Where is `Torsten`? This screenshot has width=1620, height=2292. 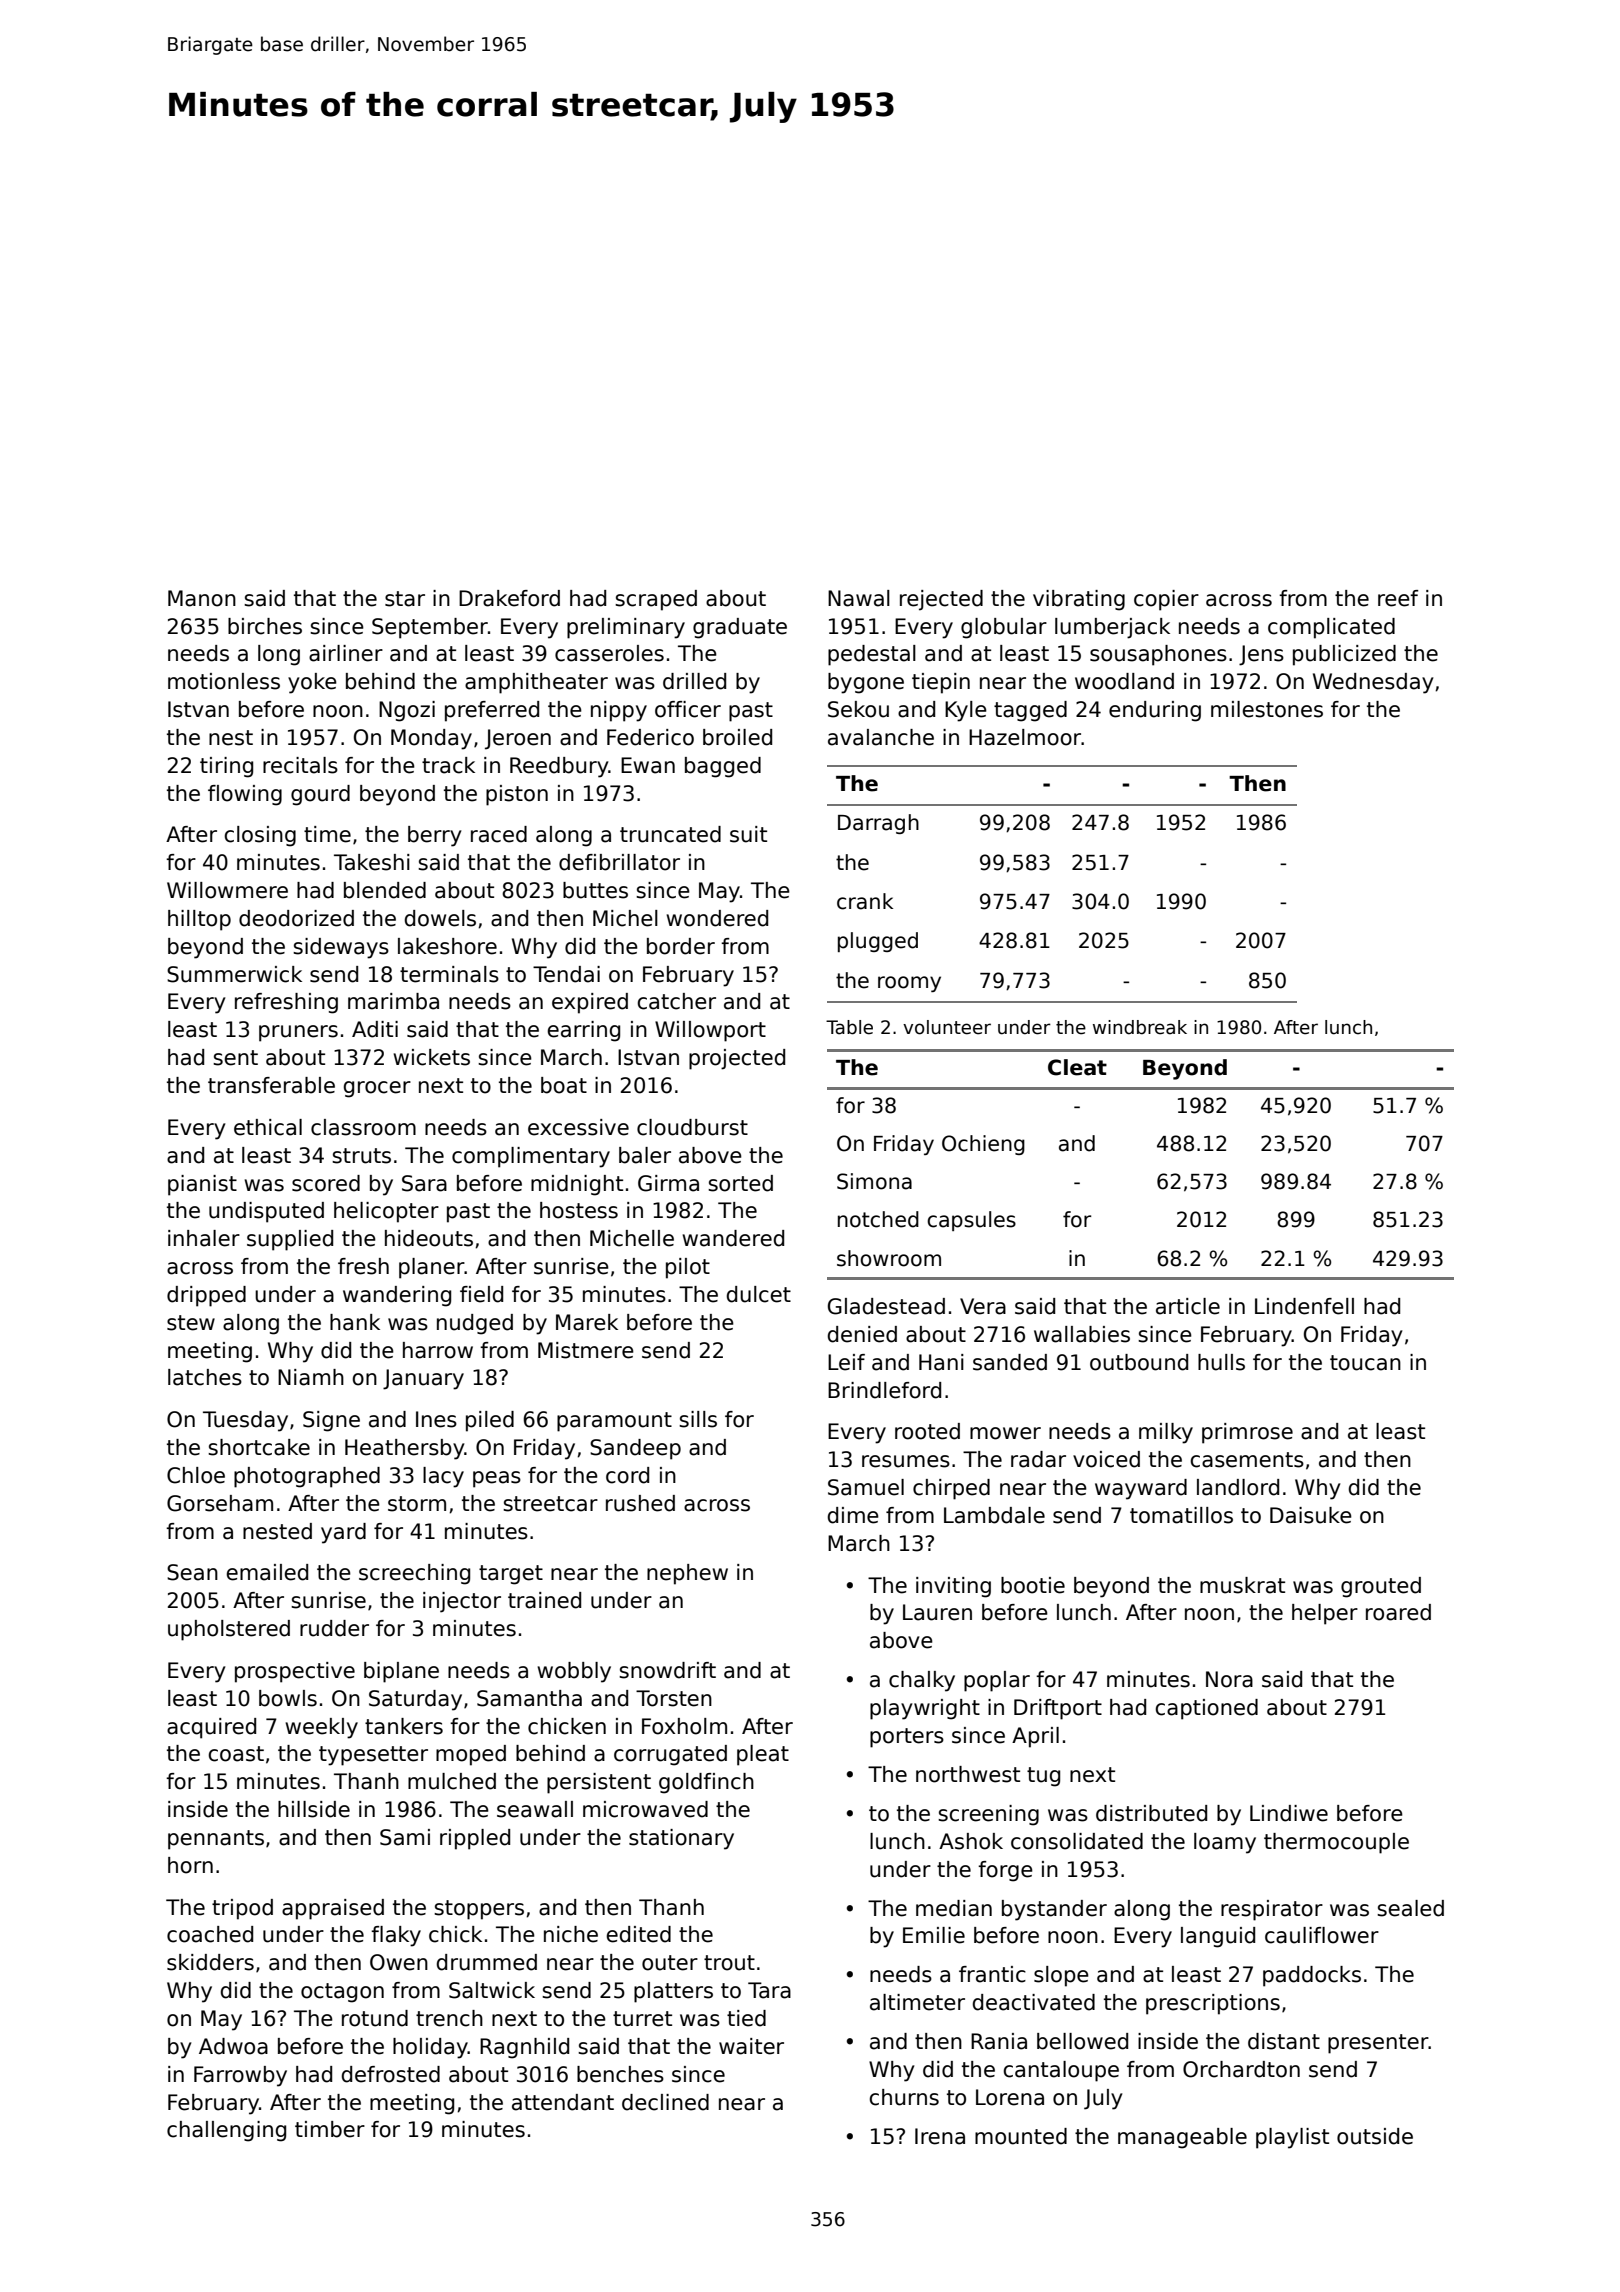 Torsten is located at coordinates (674, 1698).
